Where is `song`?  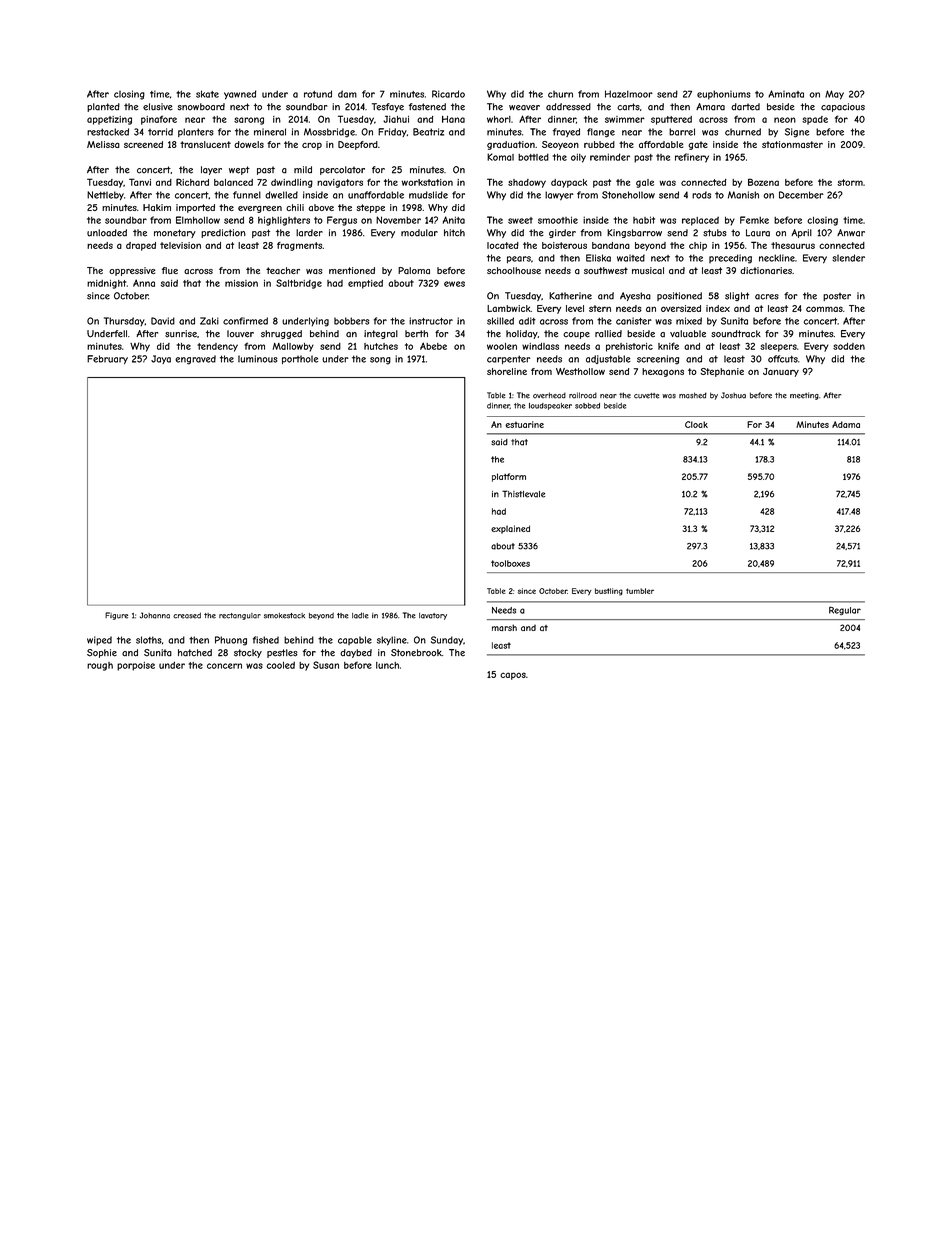 song is located at coordinates (380, 361).
